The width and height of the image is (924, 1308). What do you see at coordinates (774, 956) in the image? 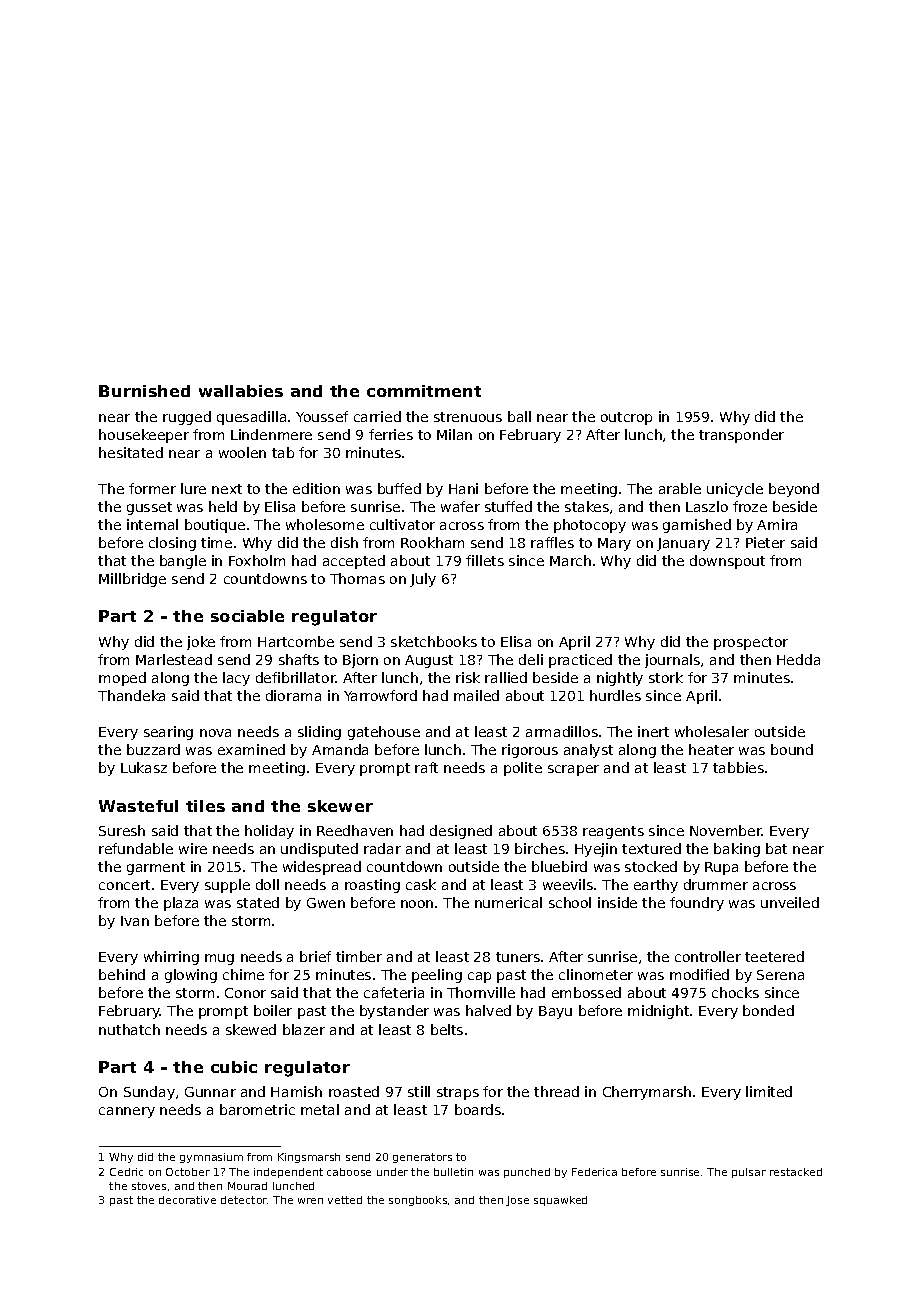
I see `teetered` at bounding box center [774, 956].
